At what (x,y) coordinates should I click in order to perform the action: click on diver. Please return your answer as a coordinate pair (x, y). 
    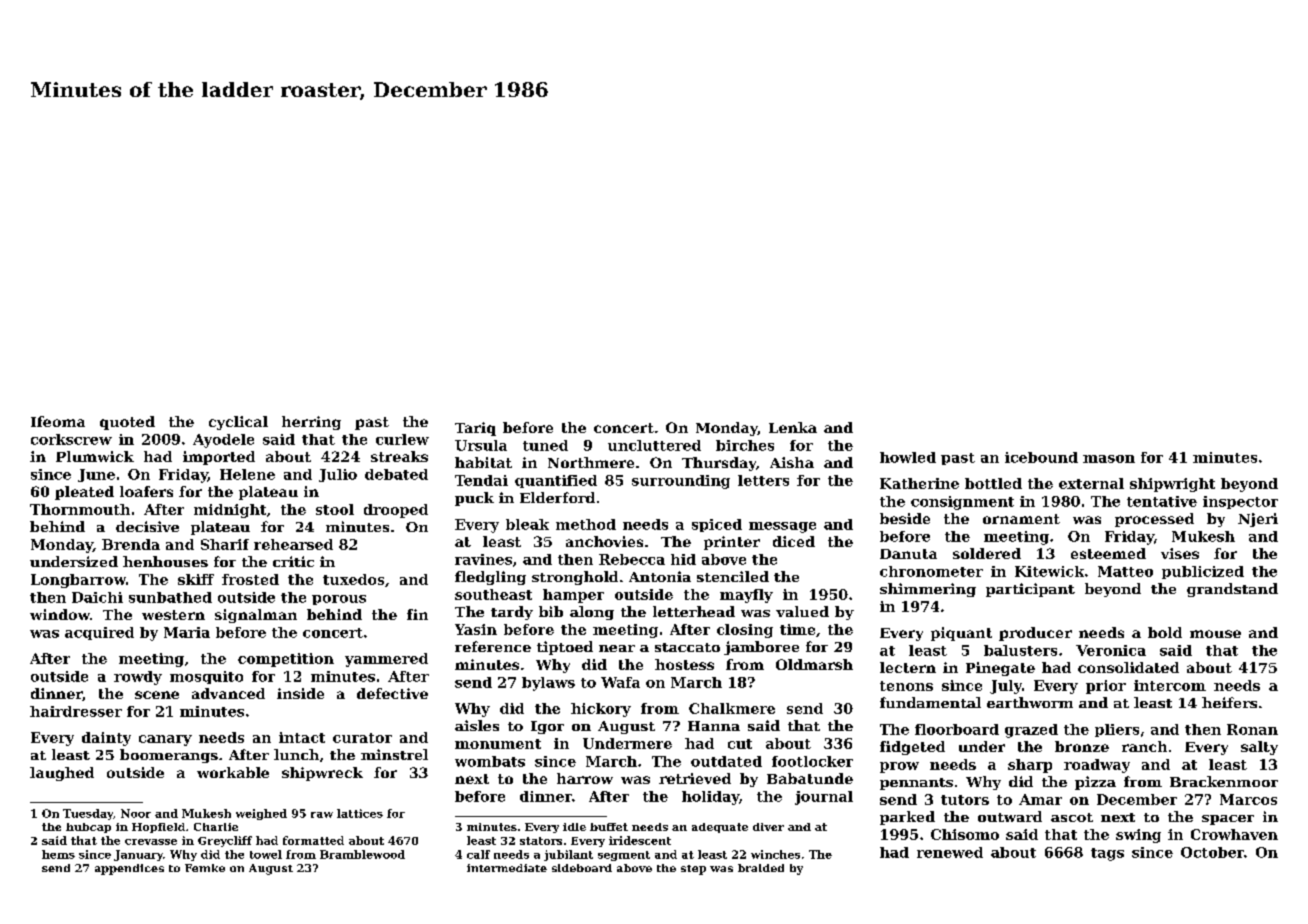
    Looking at the image, I should click on (768, 827).
